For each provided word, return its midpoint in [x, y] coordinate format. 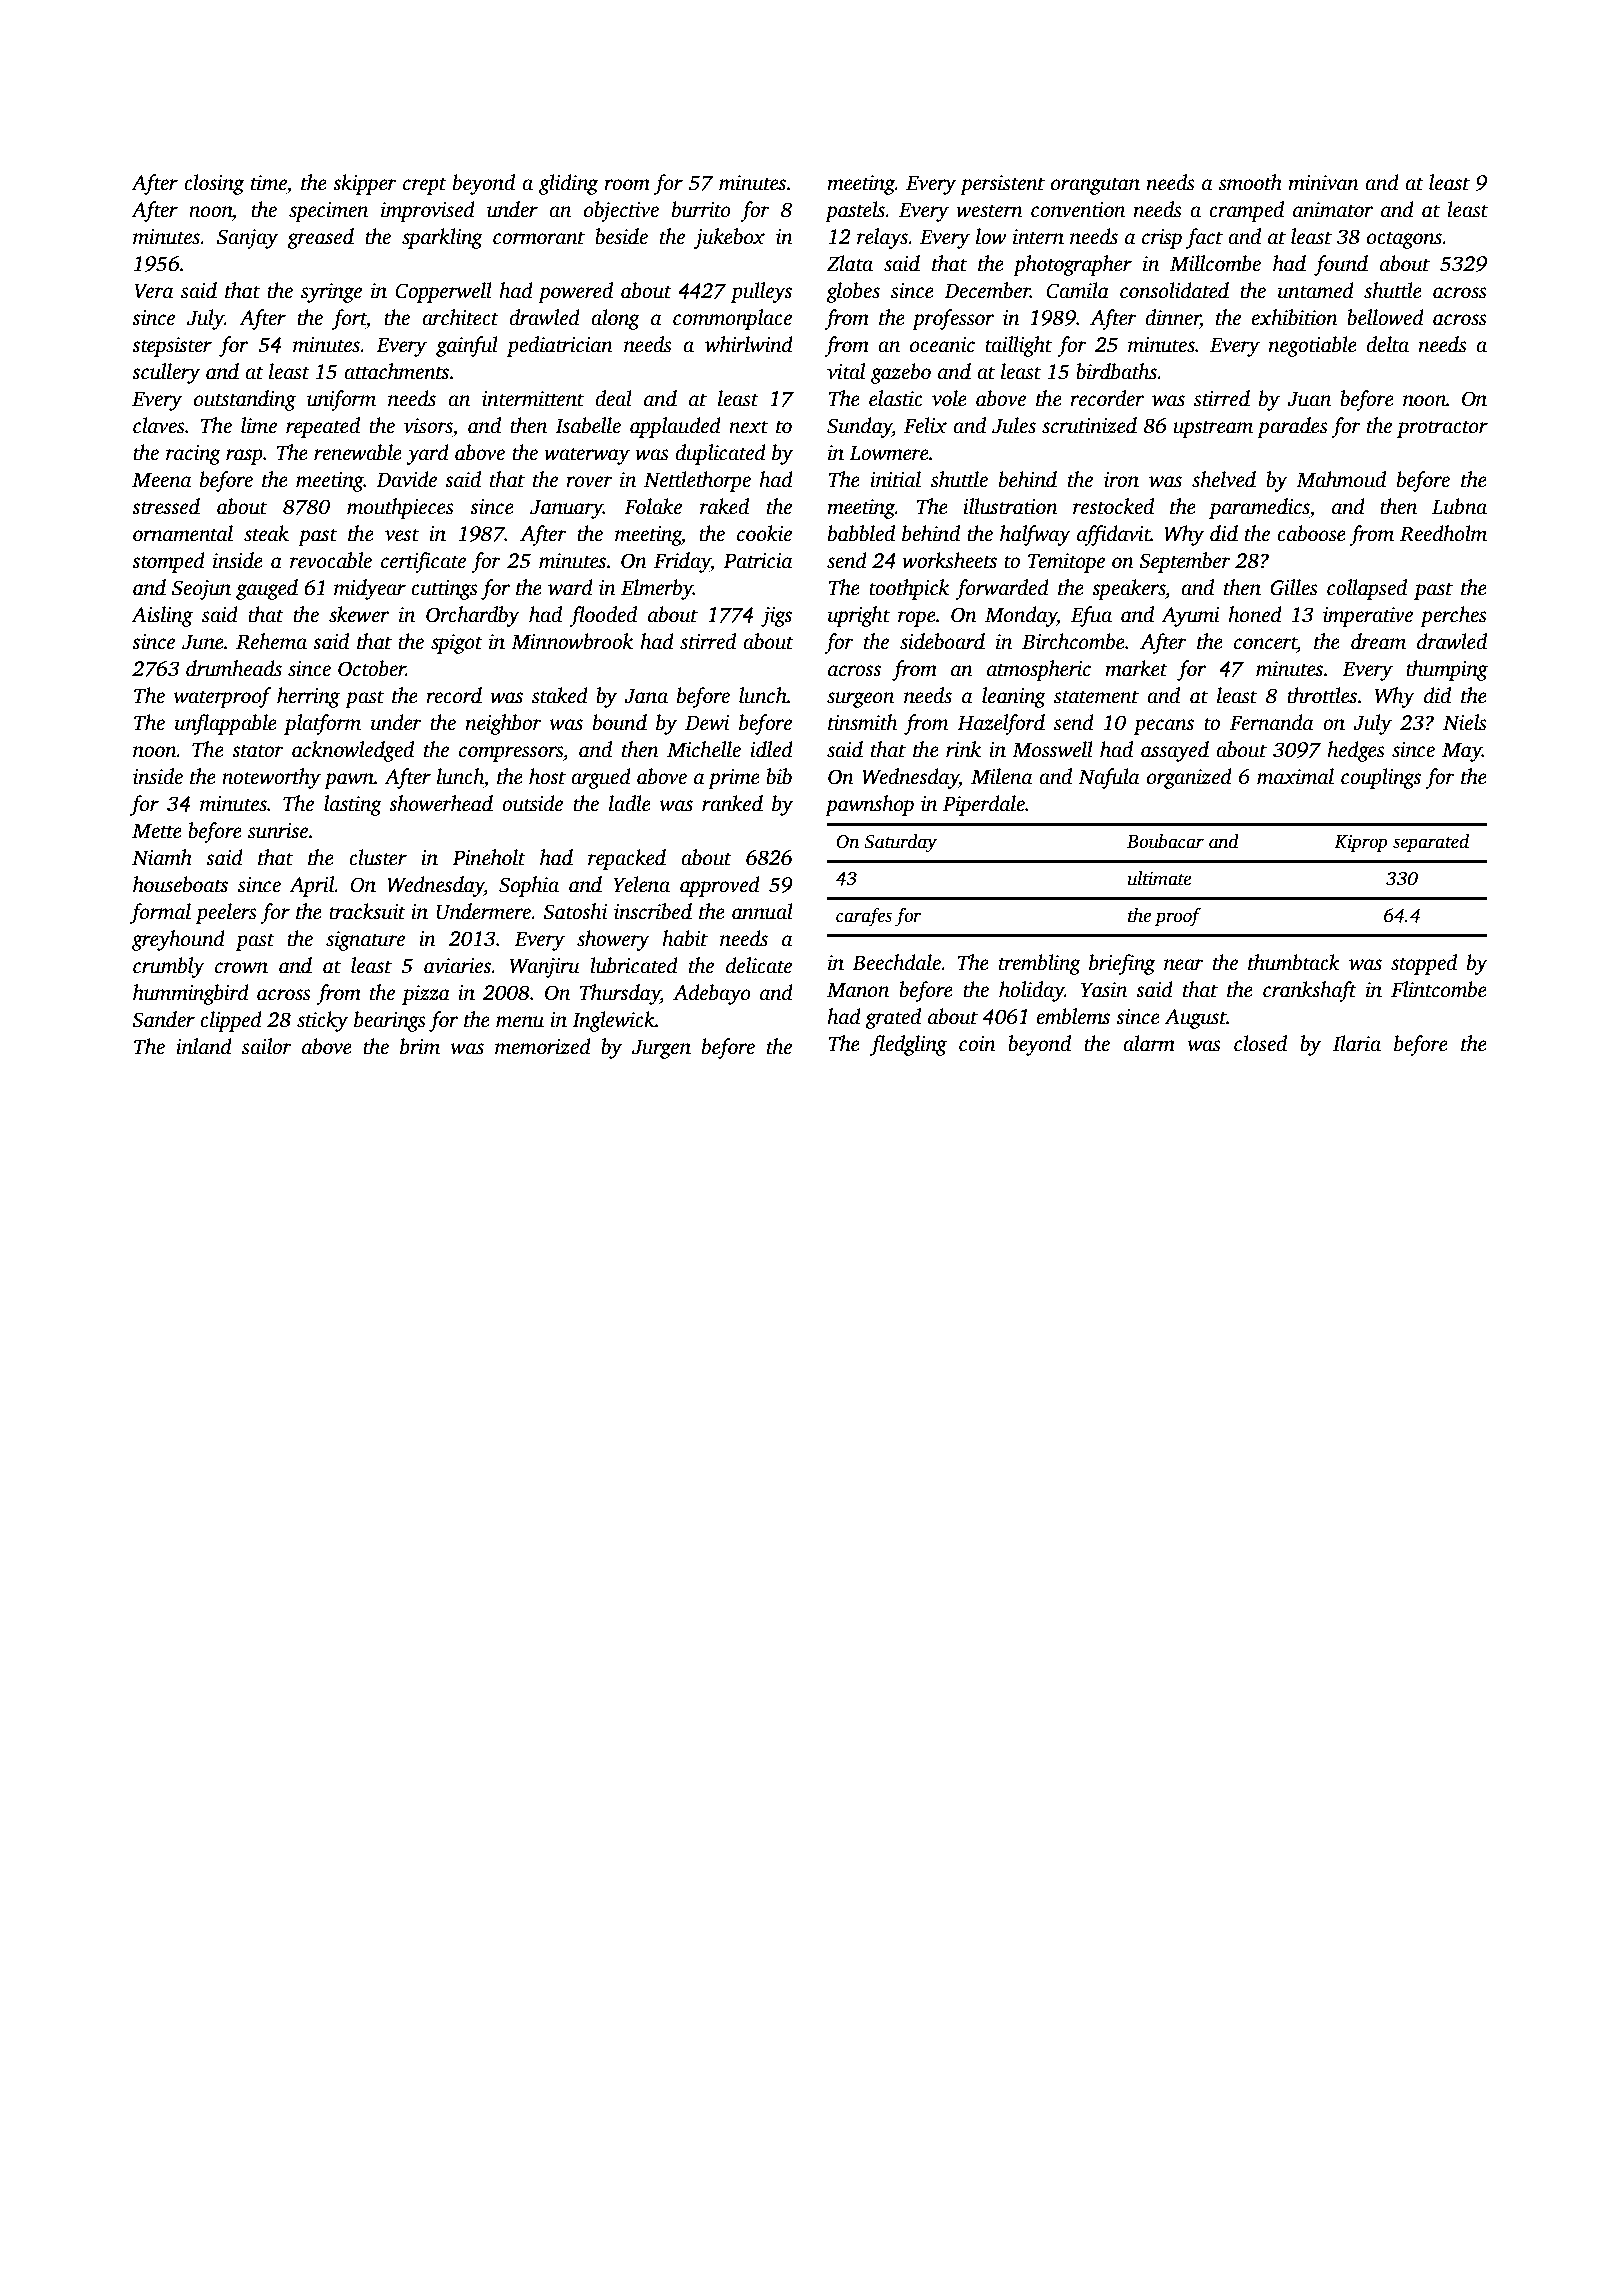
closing [214, 184]
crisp [1162, 239]
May [1462, 752]
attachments [396, 371]
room [627, 185]
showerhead [441, 803]
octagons [1404, 240]
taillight [1018, 346]
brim [420, 1046]
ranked [732, 803]
